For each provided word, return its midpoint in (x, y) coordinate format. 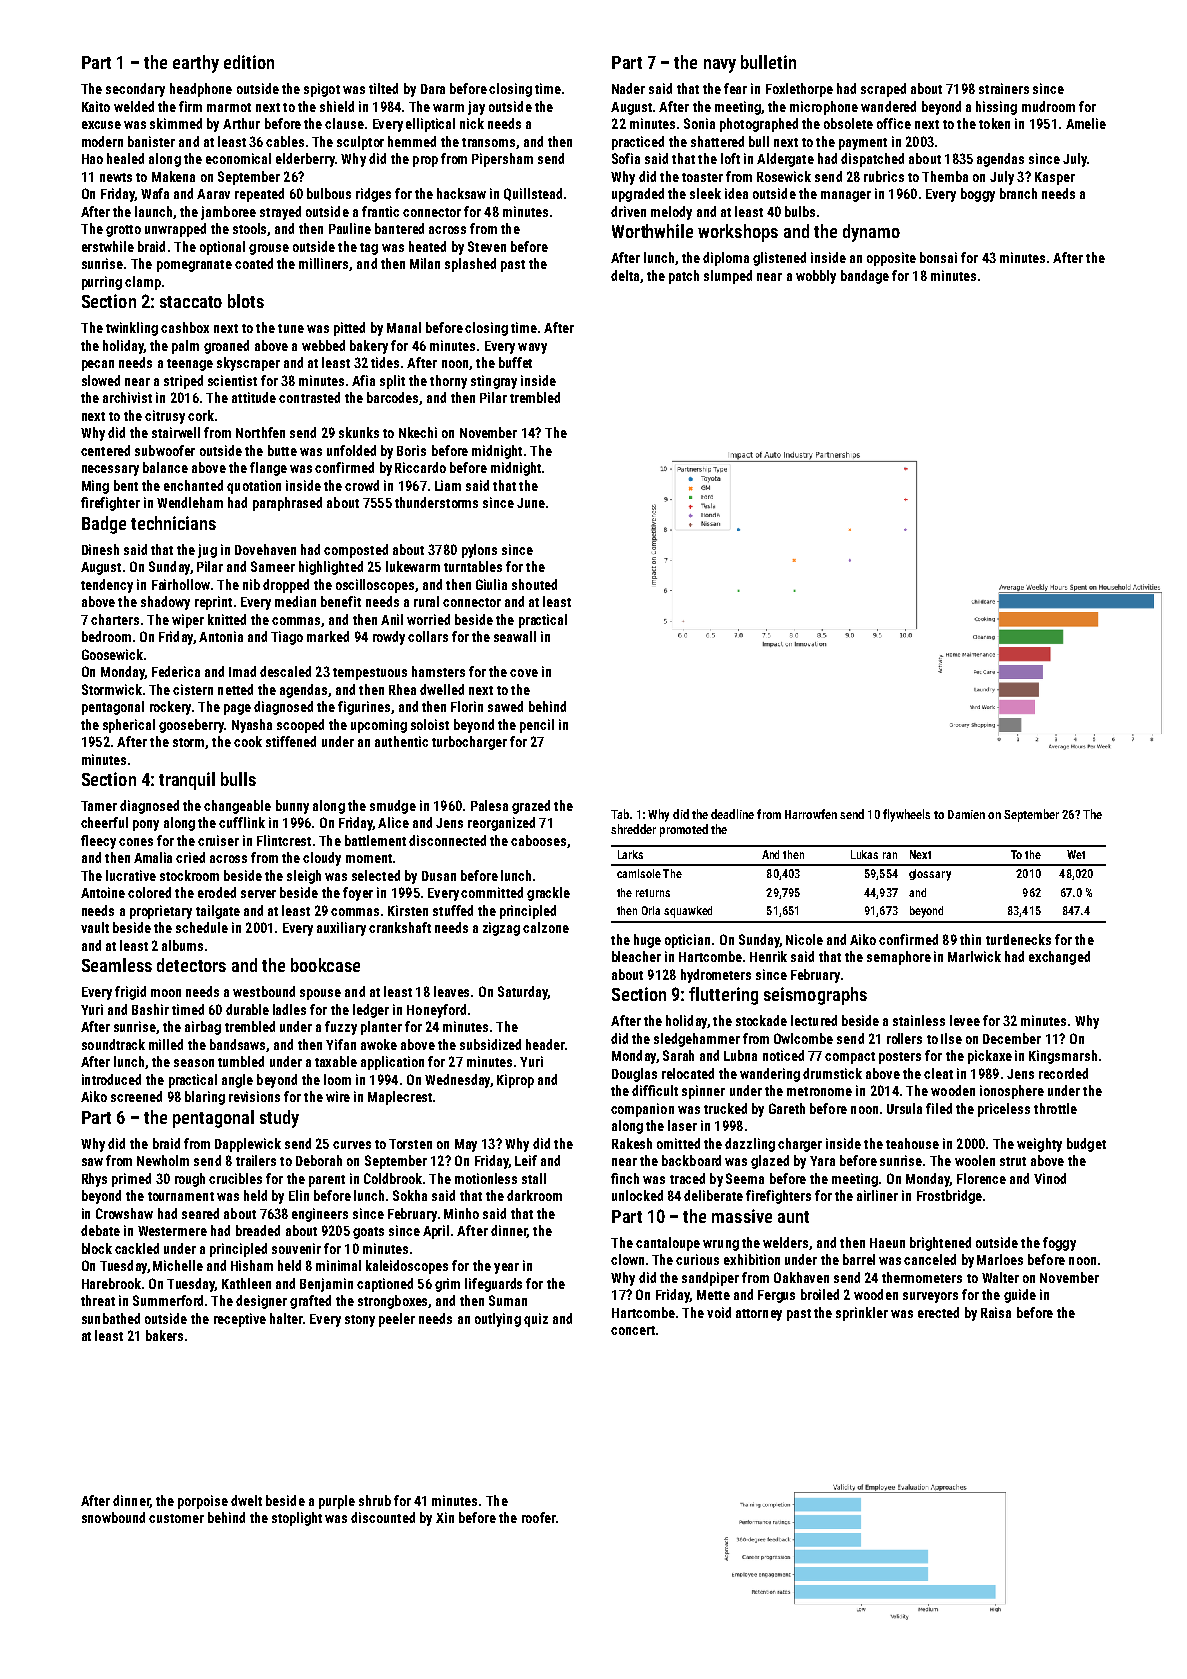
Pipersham (502, 160)
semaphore (899, 958)
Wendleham (190, 502)
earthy (196, 64)
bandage (865, 277)
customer (176, 1518)
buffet (515, 362)
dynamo (871, 233)
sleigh (304, 877)
